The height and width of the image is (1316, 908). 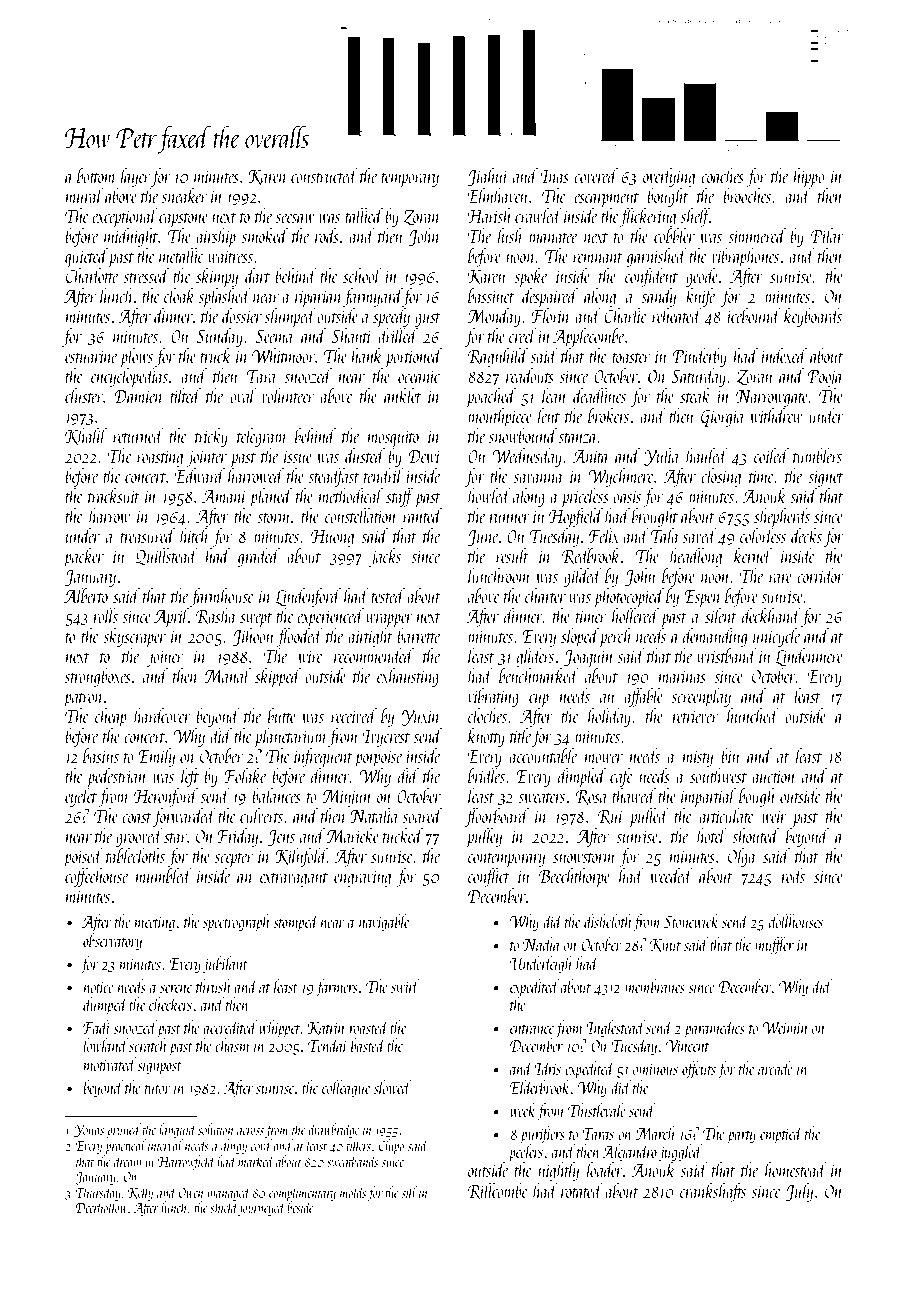 I want to click on constructed, so click(x=324, y=175).
